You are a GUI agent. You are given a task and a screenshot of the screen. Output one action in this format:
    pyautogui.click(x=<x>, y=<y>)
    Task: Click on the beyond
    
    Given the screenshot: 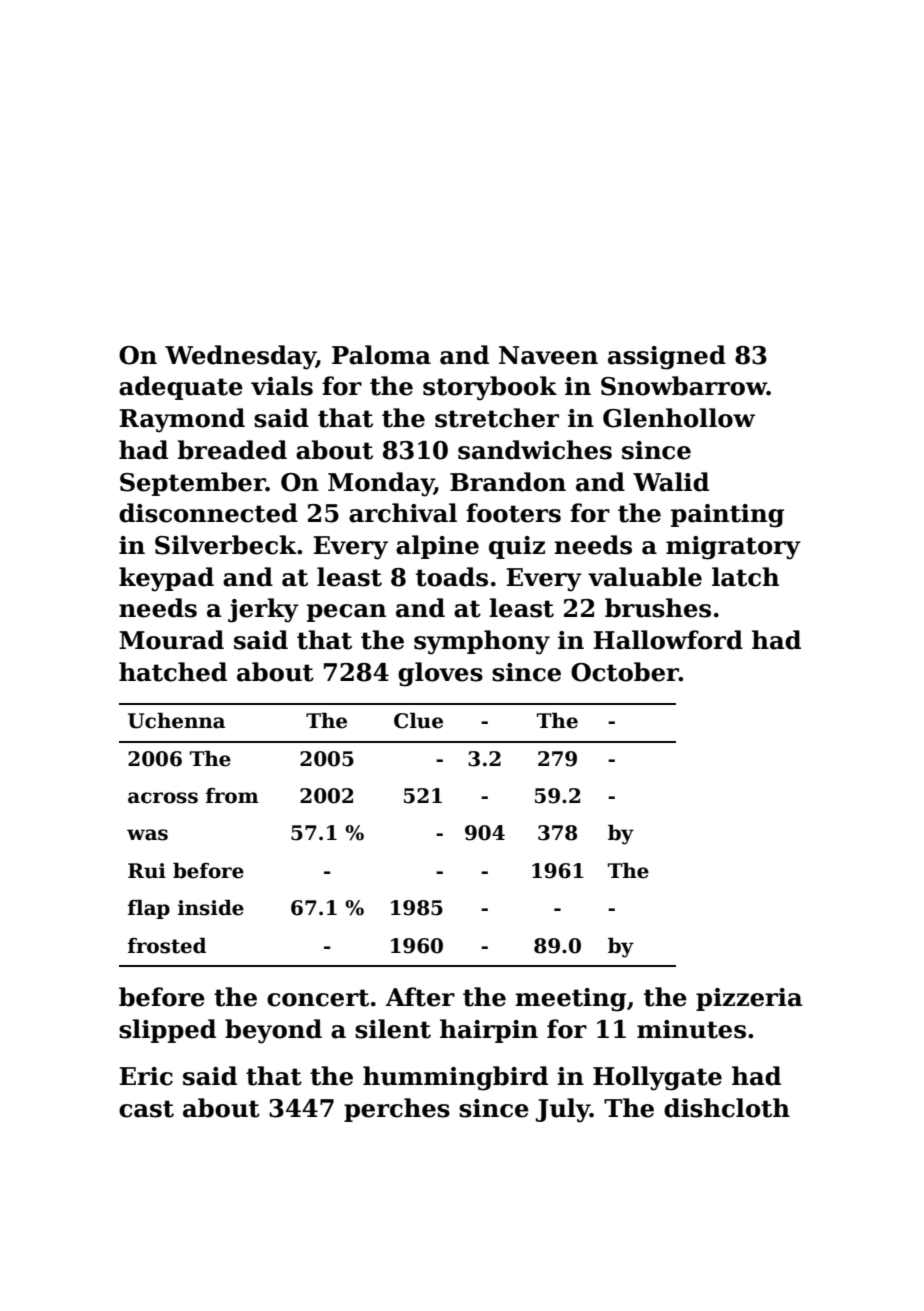 What is the action you would take?
    pyautogui.click(x=273, y=1031)
